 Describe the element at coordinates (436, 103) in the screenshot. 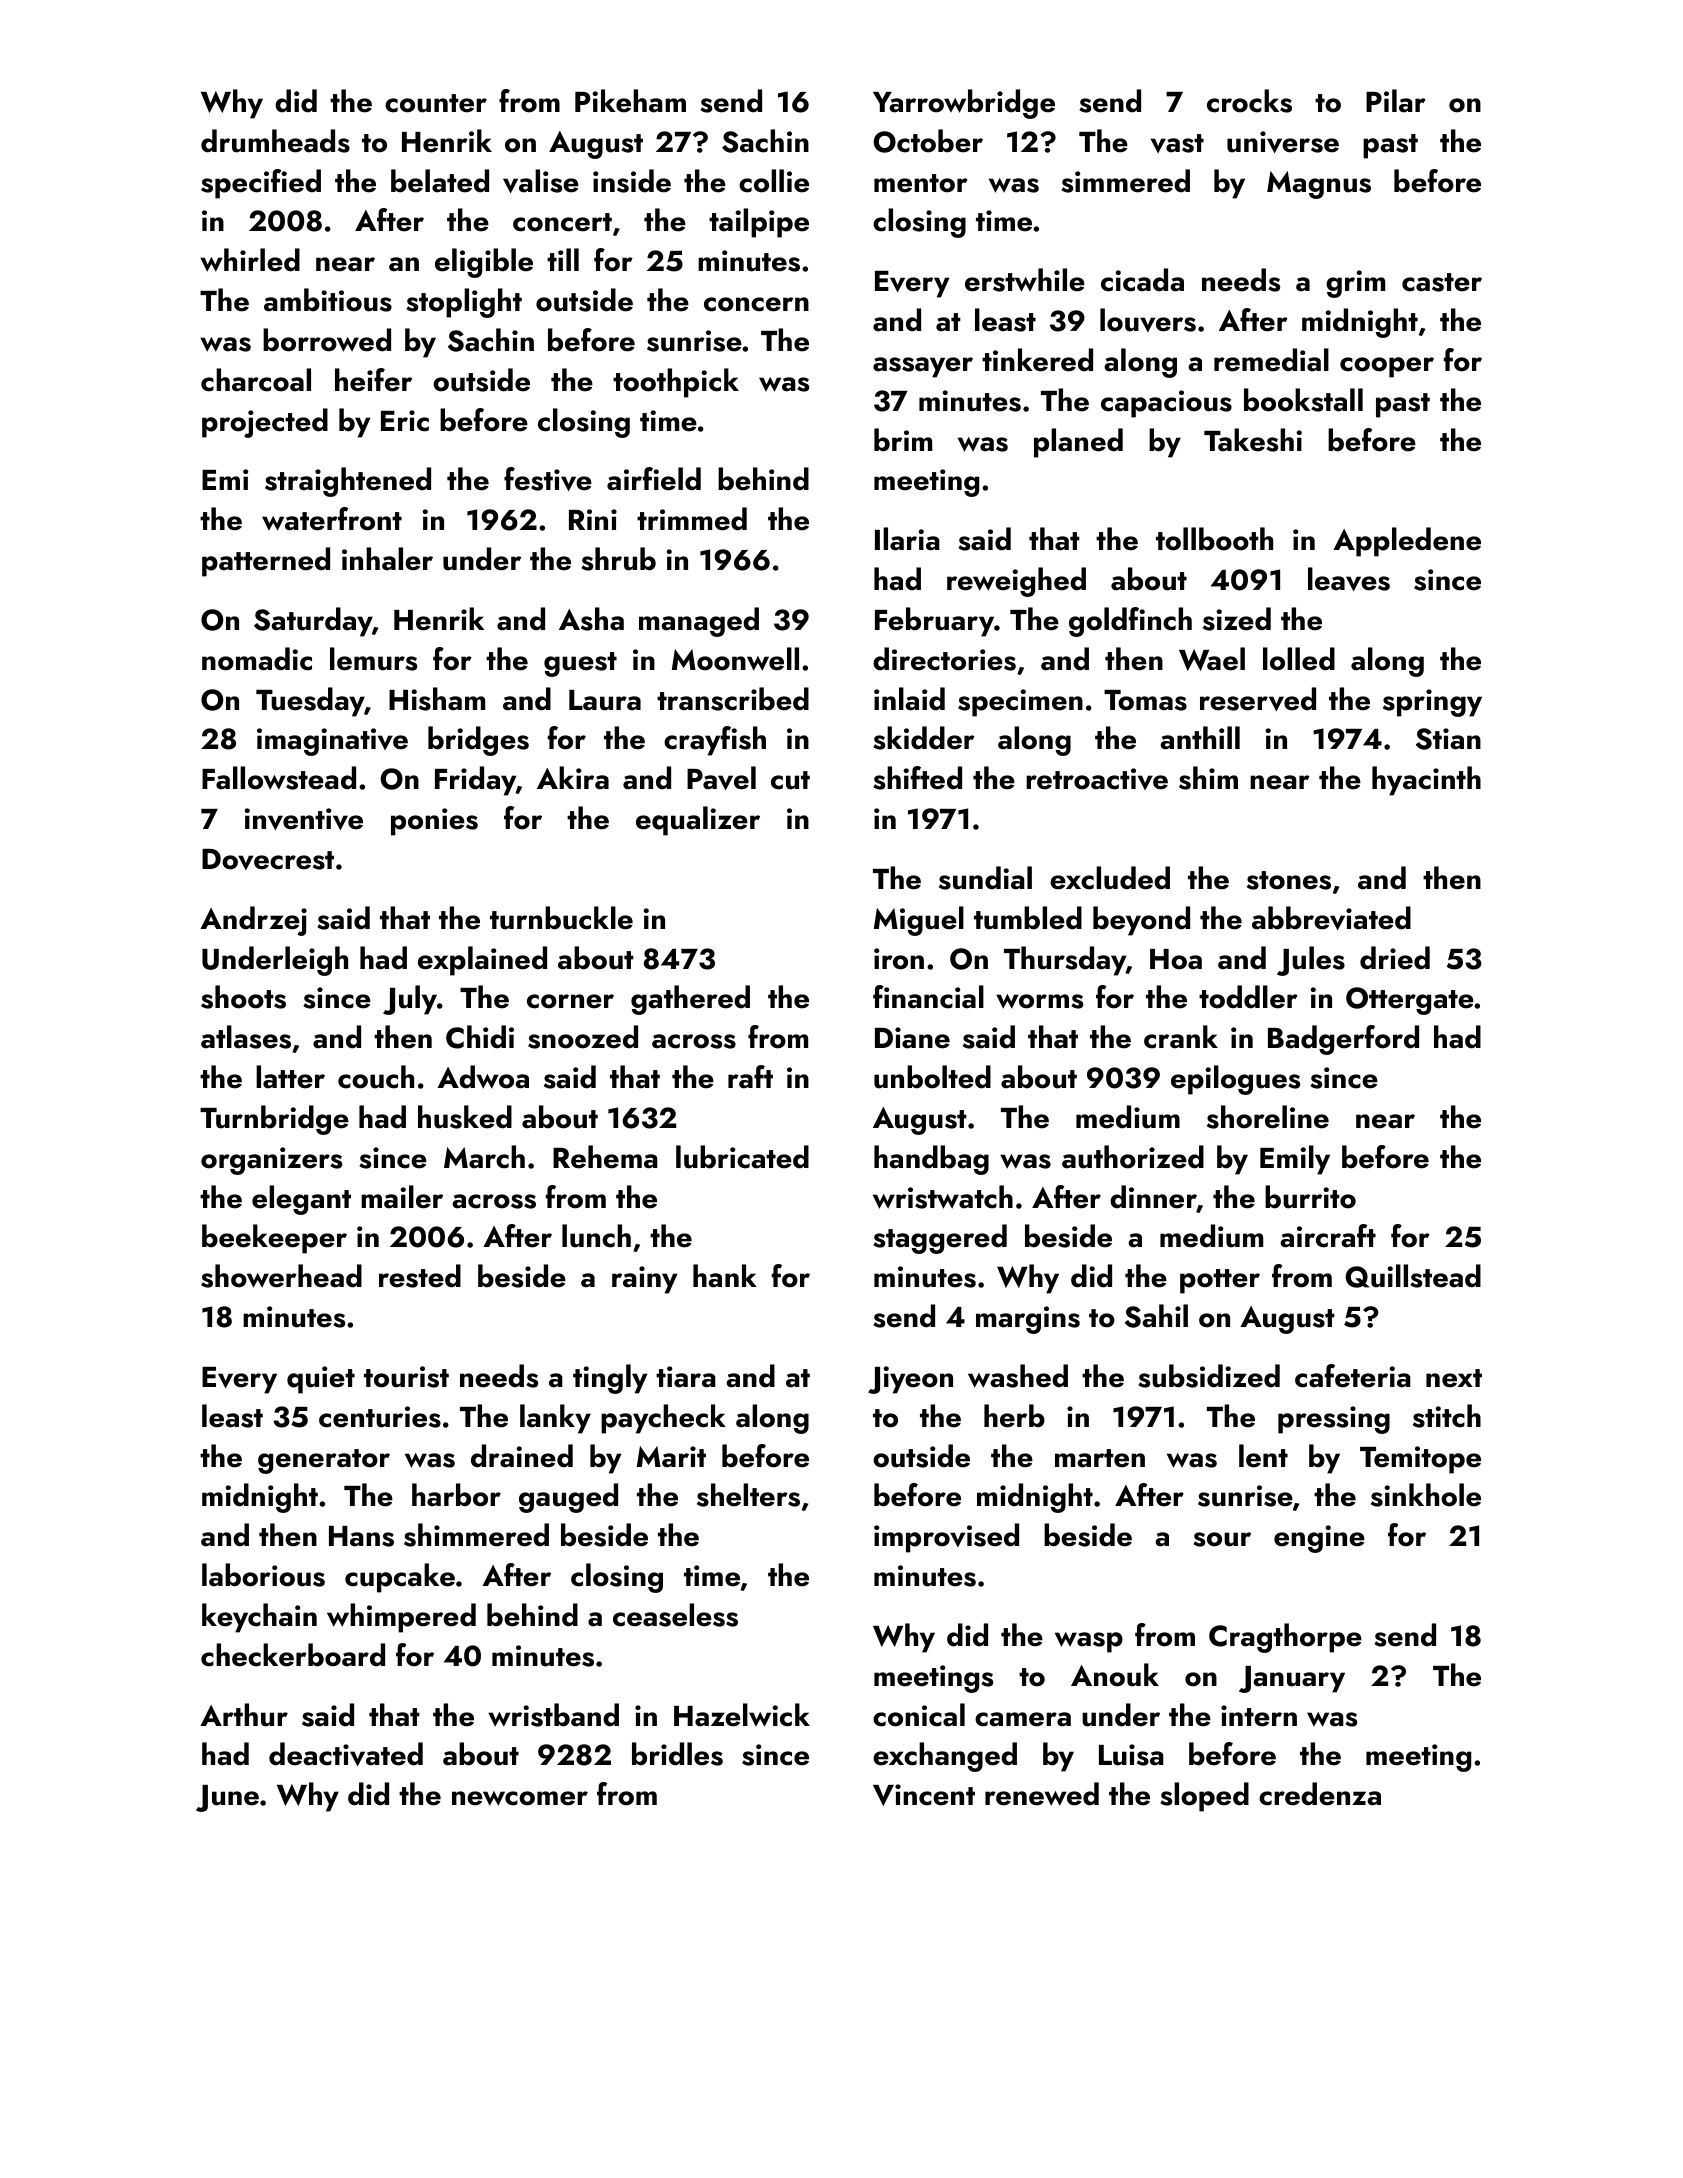

I see `counter` at that location.
